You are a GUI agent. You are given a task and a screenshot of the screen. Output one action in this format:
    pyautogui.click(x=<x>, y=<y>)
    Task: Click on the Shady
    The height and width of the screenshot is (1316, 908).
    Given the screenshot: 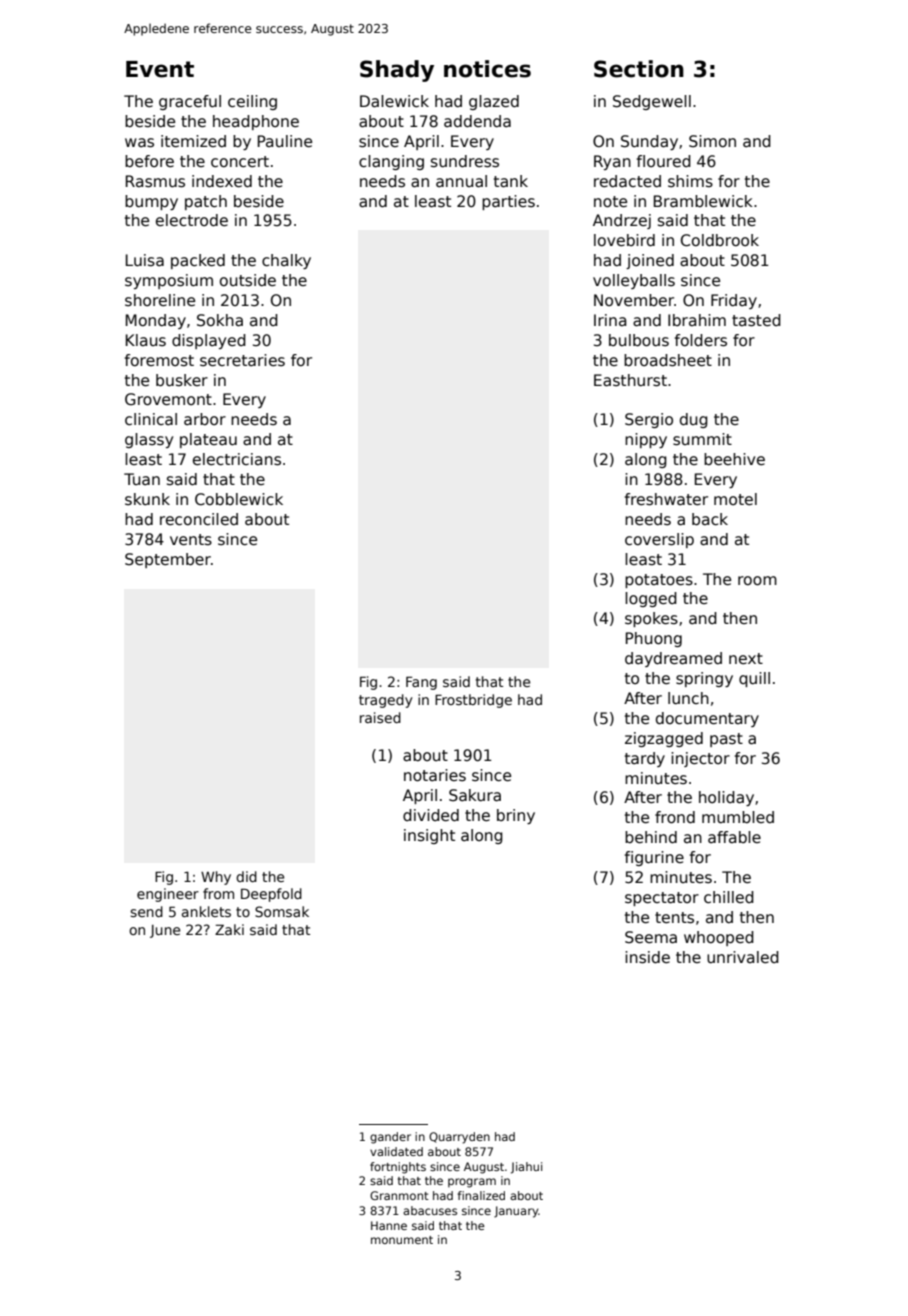 What is the action you would take?
    pyautogui.click(x=397, y=71)
